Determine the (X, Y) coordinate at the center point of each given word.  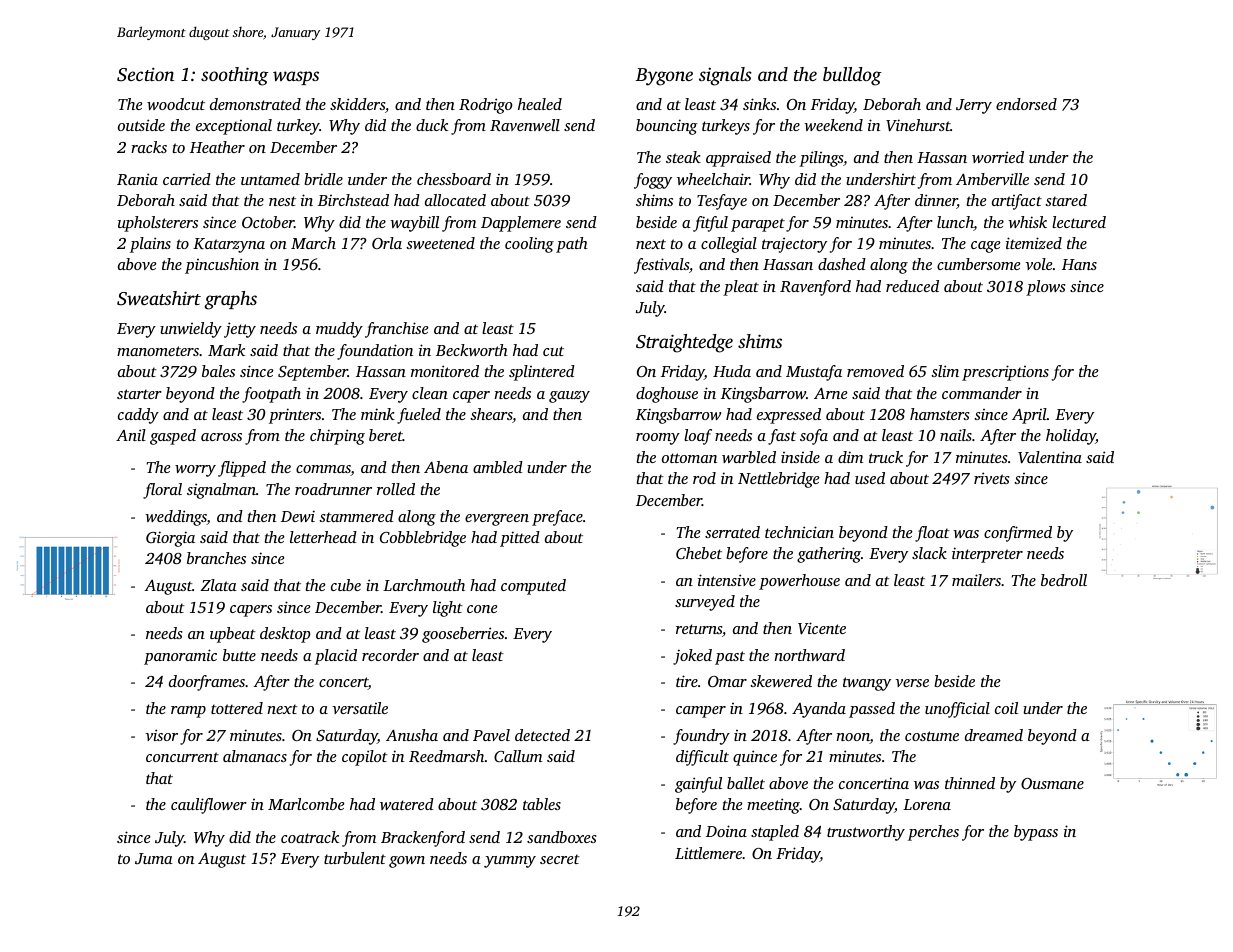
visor (161, 735)
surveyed (705, 603)
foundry (701, 737)
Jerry (974, 106)
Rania (137, 179)
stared (1066, 200)
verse (912, 683)
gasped (173, 437)
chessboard (454, 179)
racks (149, 147)
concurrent (182, 757)
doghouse (667, 395)
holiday (1071, 437)
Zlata (219, 585)
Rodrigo (485, 106)
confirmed (1018, 534)
